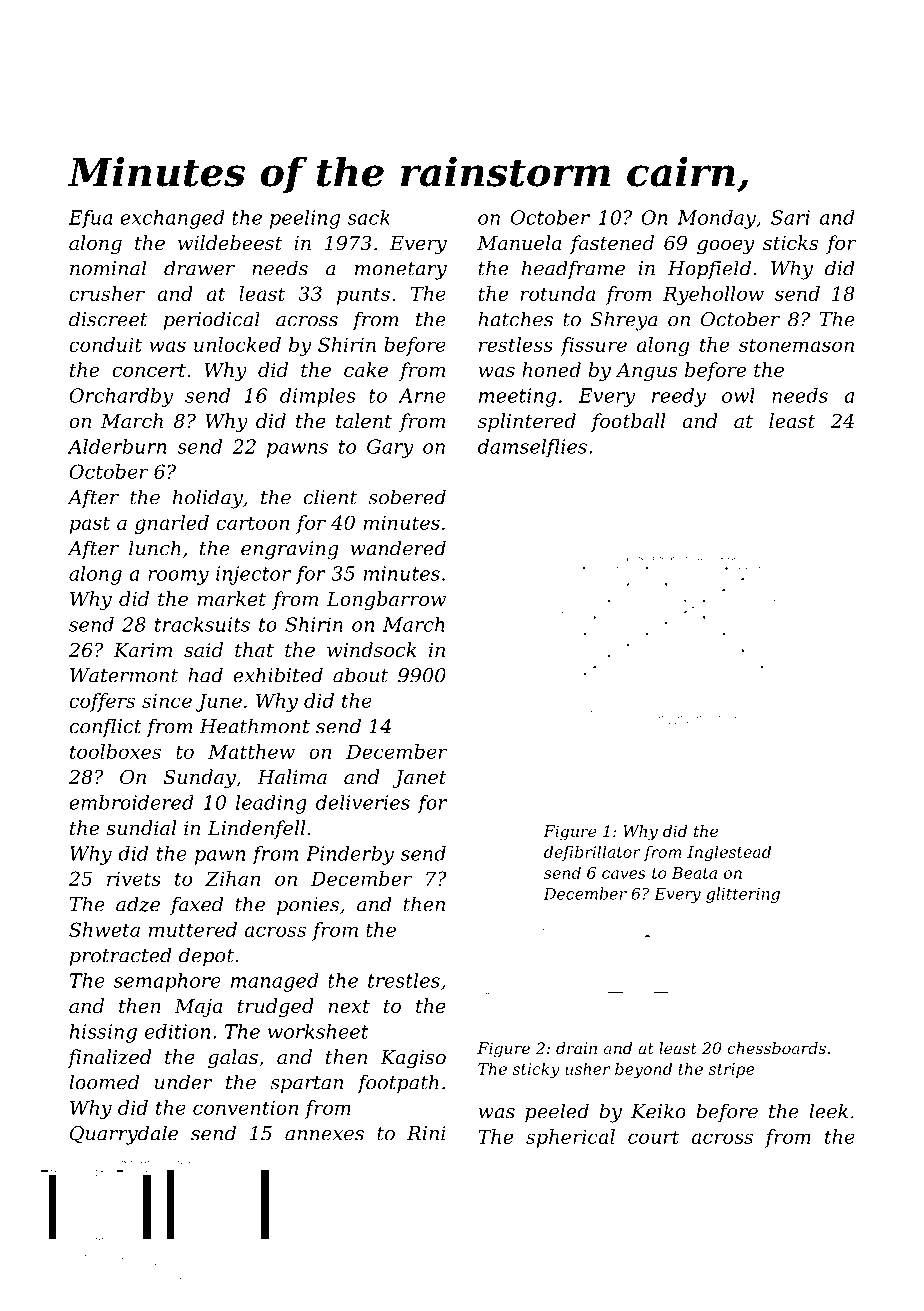 This screenshot has height=1311, width=924. What do you see at coordinates (230, 242) in the screenshot?
I see `wildebeest` at bounding box center [230, 242].
